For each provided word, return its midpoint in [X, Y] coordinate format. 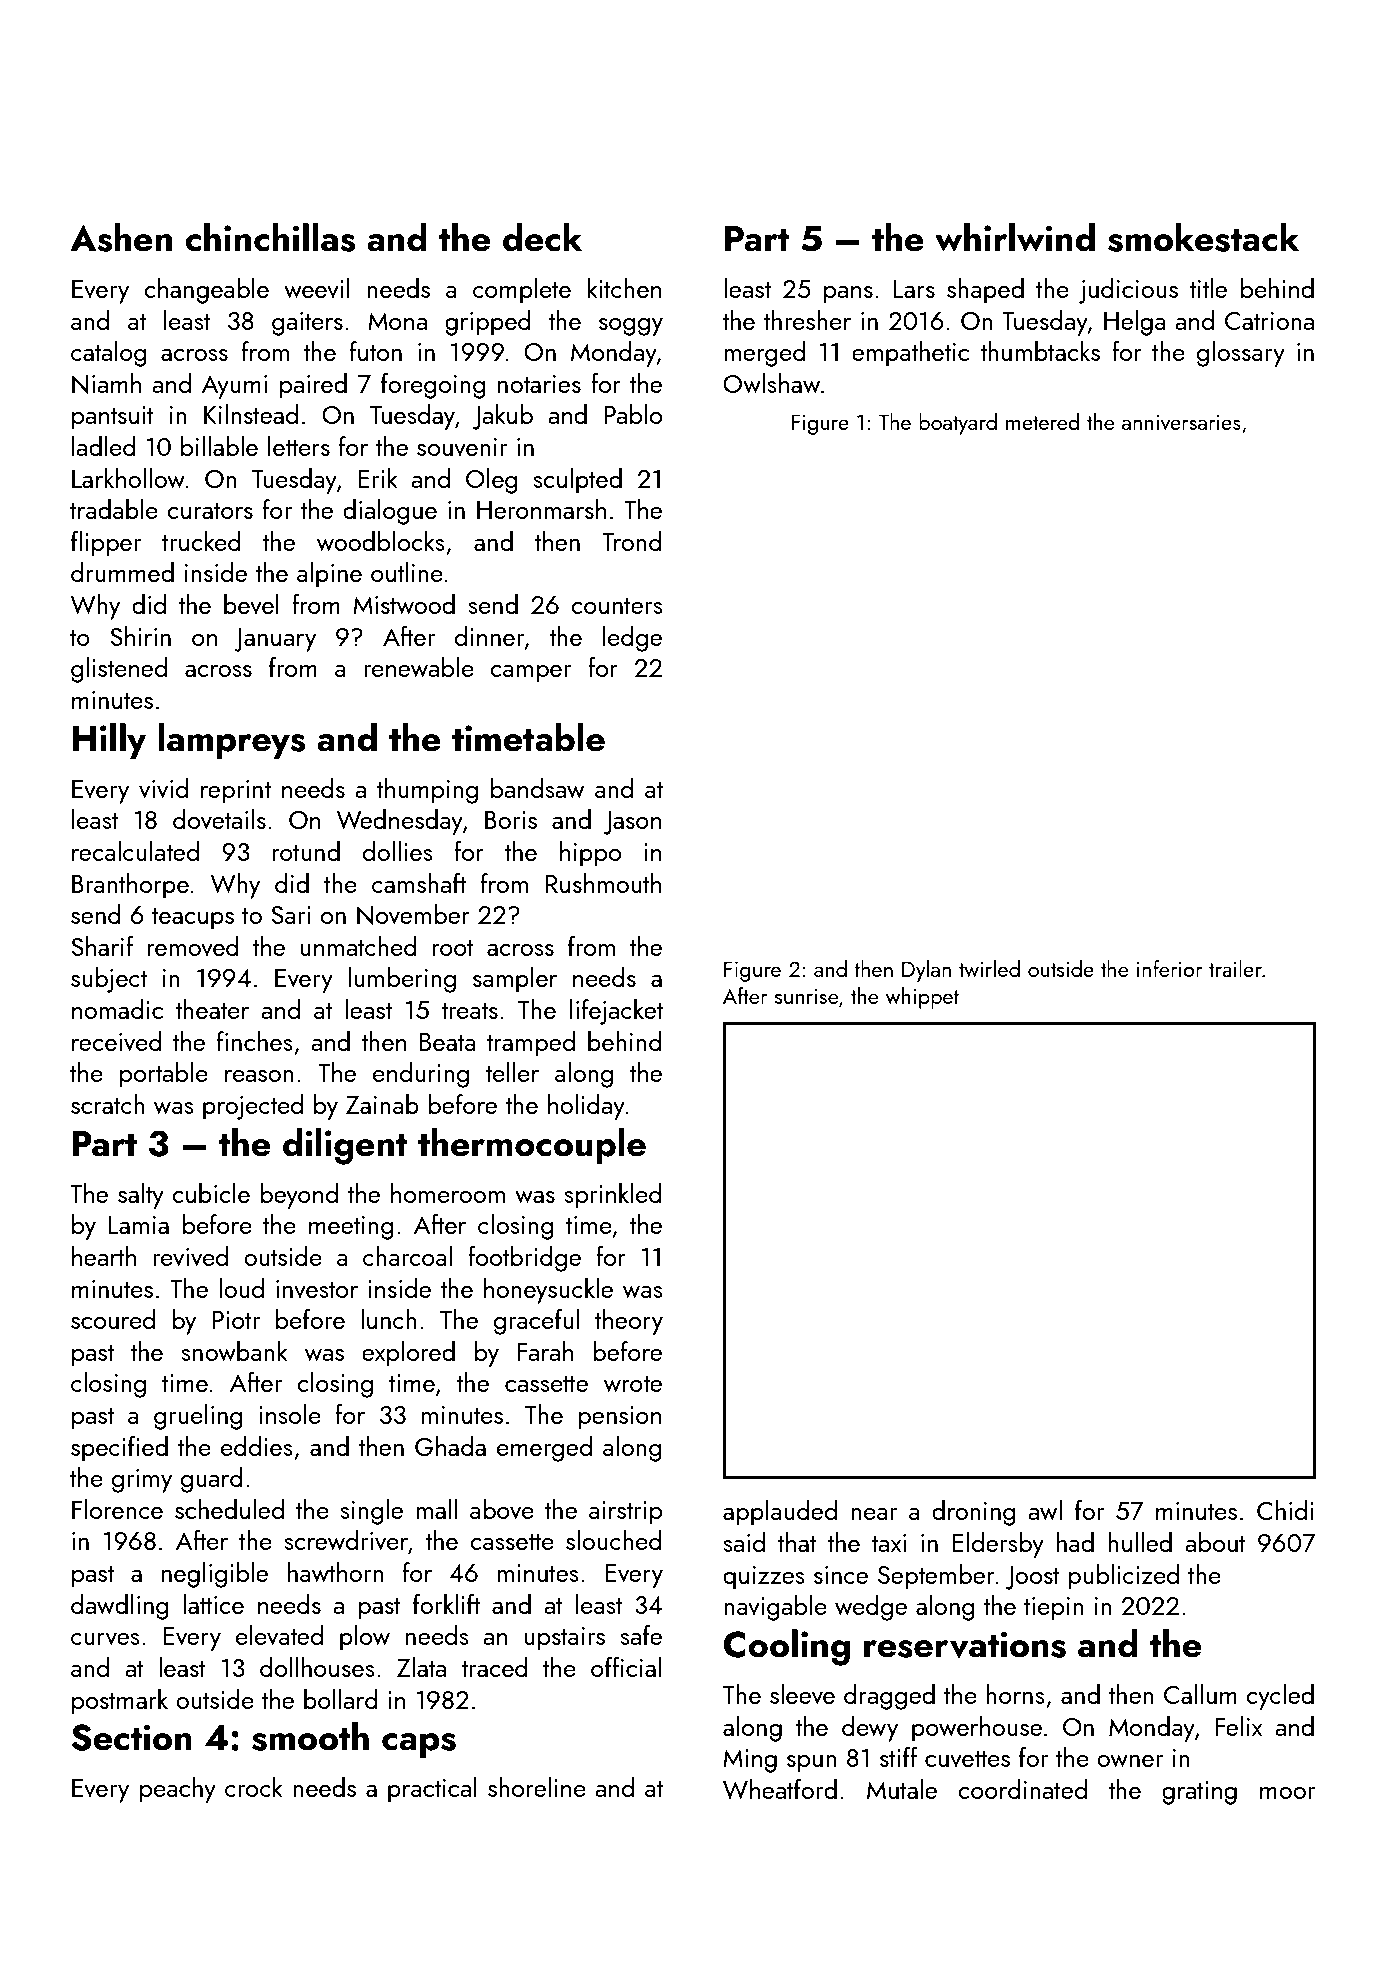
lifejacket [616, 1012]
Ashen [121, 237]
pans [848, 295]
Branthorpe [130, 886]
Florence [117, 1509]
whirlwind [1015, 237]
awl [1045, 1510]
